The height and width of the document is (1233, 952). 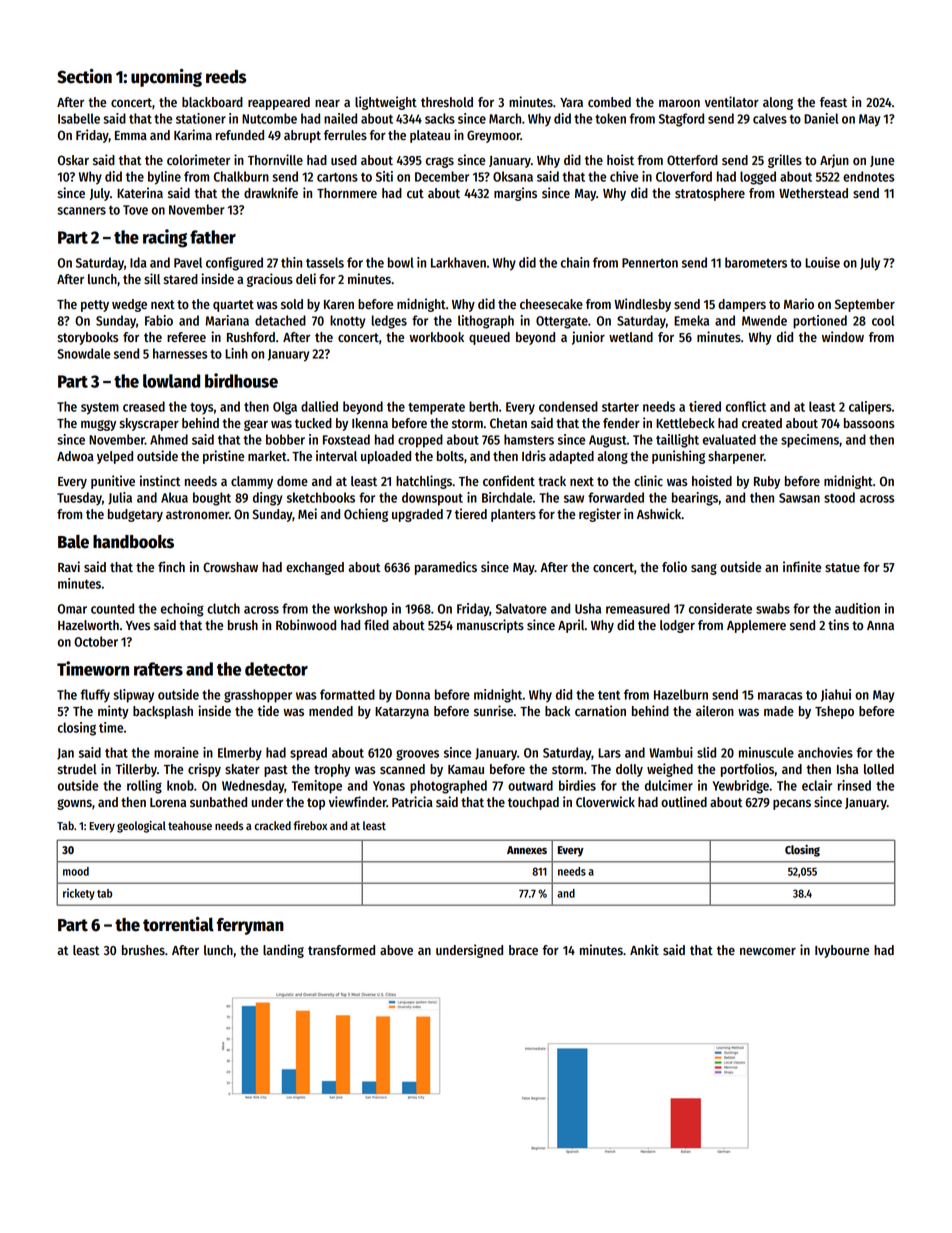 What do you see at coordinates (527, 850) in the document?
I see `Annexes` at bounding box center [527, 850].
